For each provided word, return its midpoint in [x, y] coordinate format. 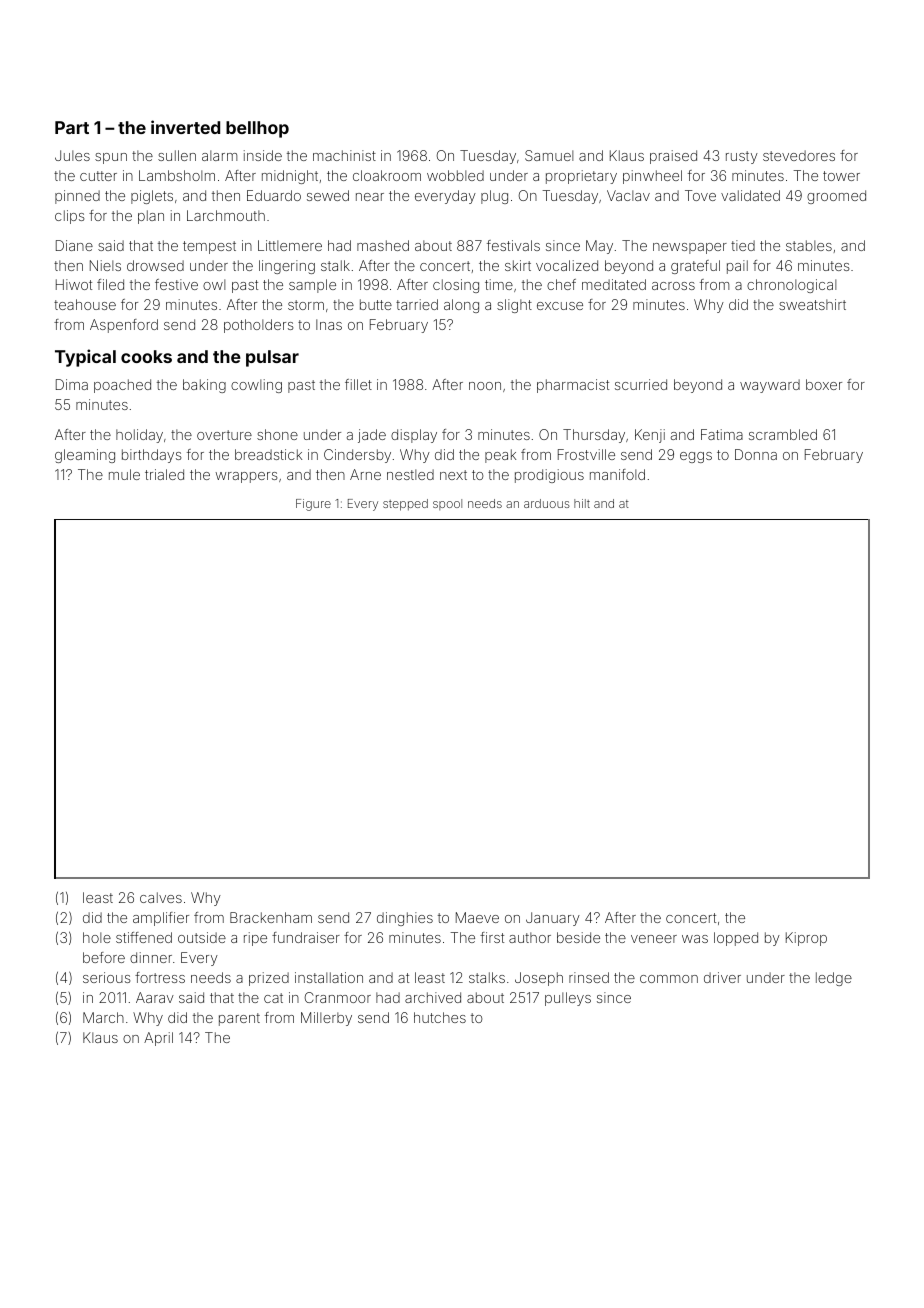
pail [737, 267]
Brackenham [271, 917]
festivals [513, 245]
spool [447, 504]
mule [124, 474]
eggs [696, 457]
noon [485, 386]
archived [433, 997]
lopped [736, 939]
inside [263, 155]
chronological [791, 286]
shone [277, 434]
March [103, 1017]
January [553, 919]
